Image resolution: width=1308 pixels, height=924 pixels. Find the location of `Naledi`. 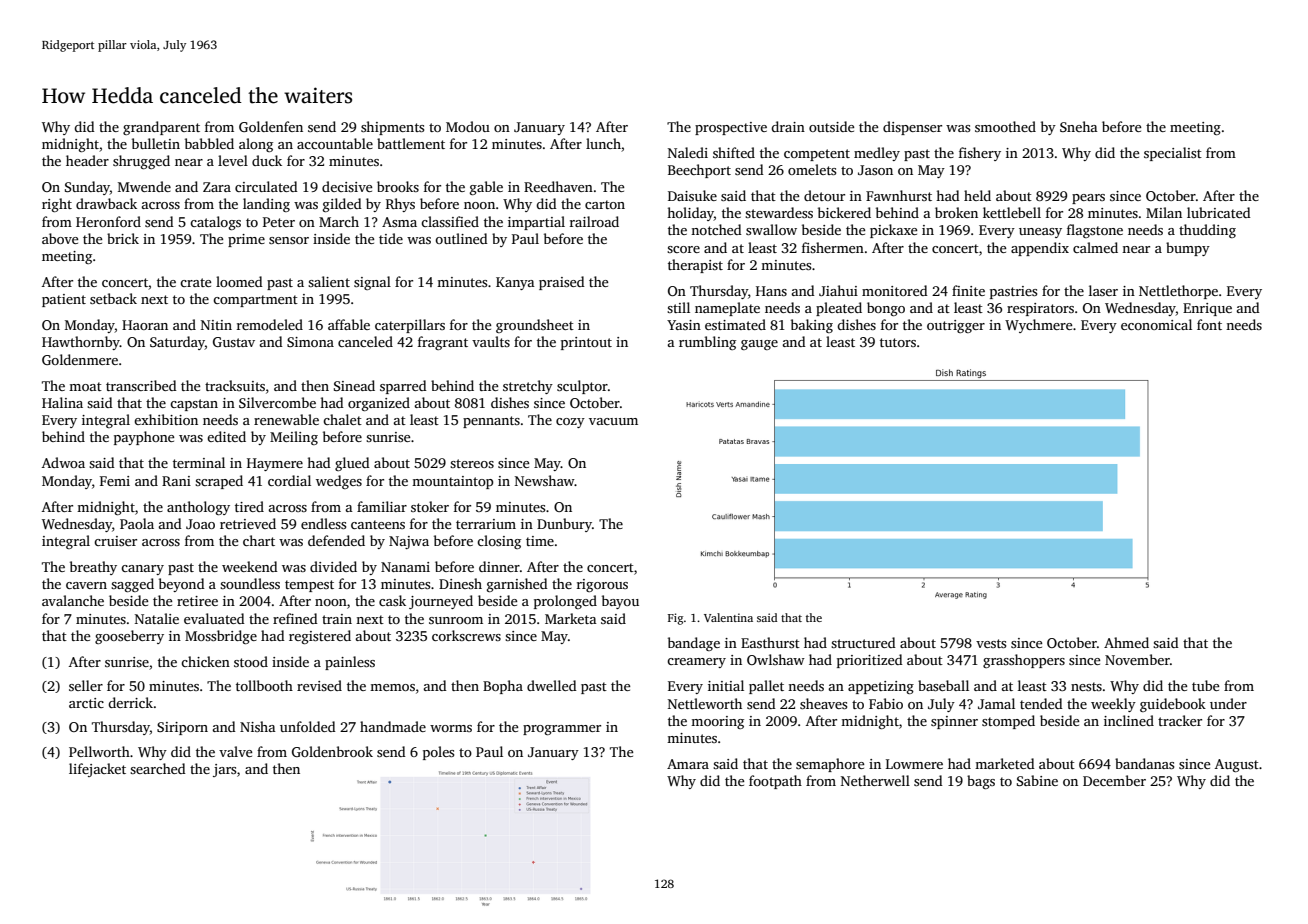

Naledi is located at coordinates (688, 152).
